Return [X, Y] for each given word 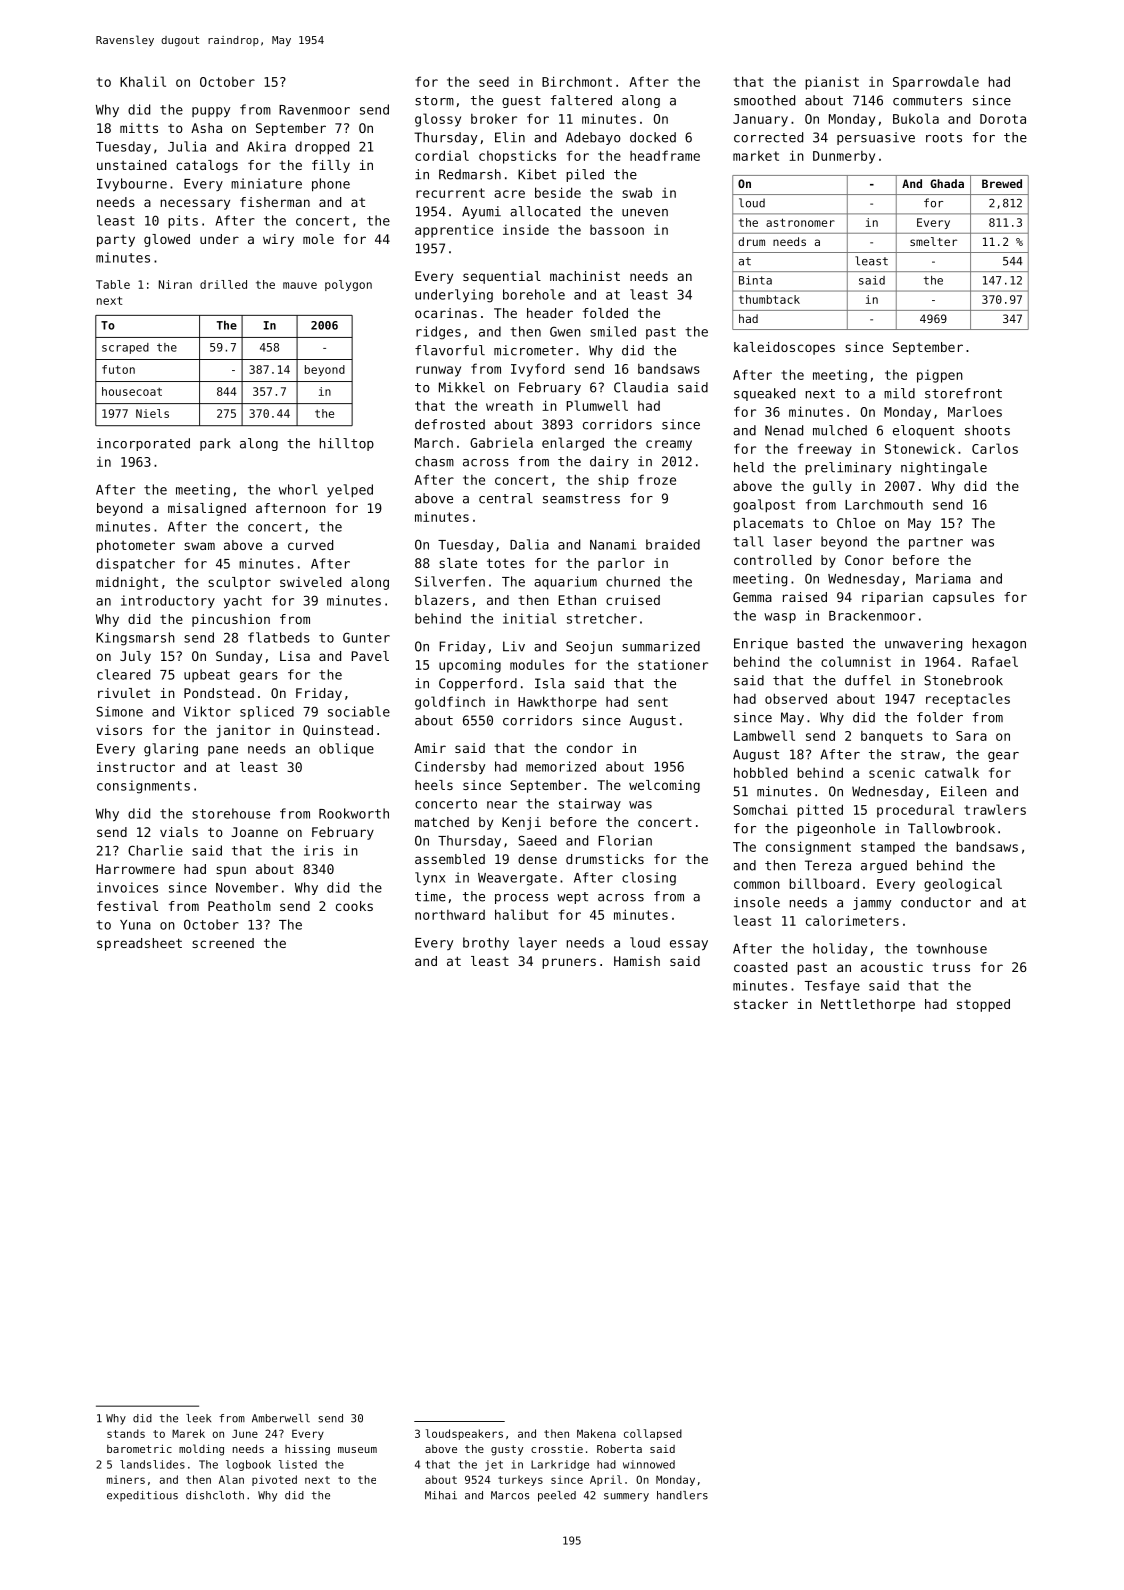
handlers [682, 1495]
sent [653, 702]
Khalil [143, 81]
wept [572, 898]
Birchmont [577, 81]
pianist [832, 83]
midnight [127, 583]
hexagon [999, 644]
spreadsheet [139, 944]
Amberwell [281, 1418]
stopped [983, 1005]
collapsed [653, 1434]
